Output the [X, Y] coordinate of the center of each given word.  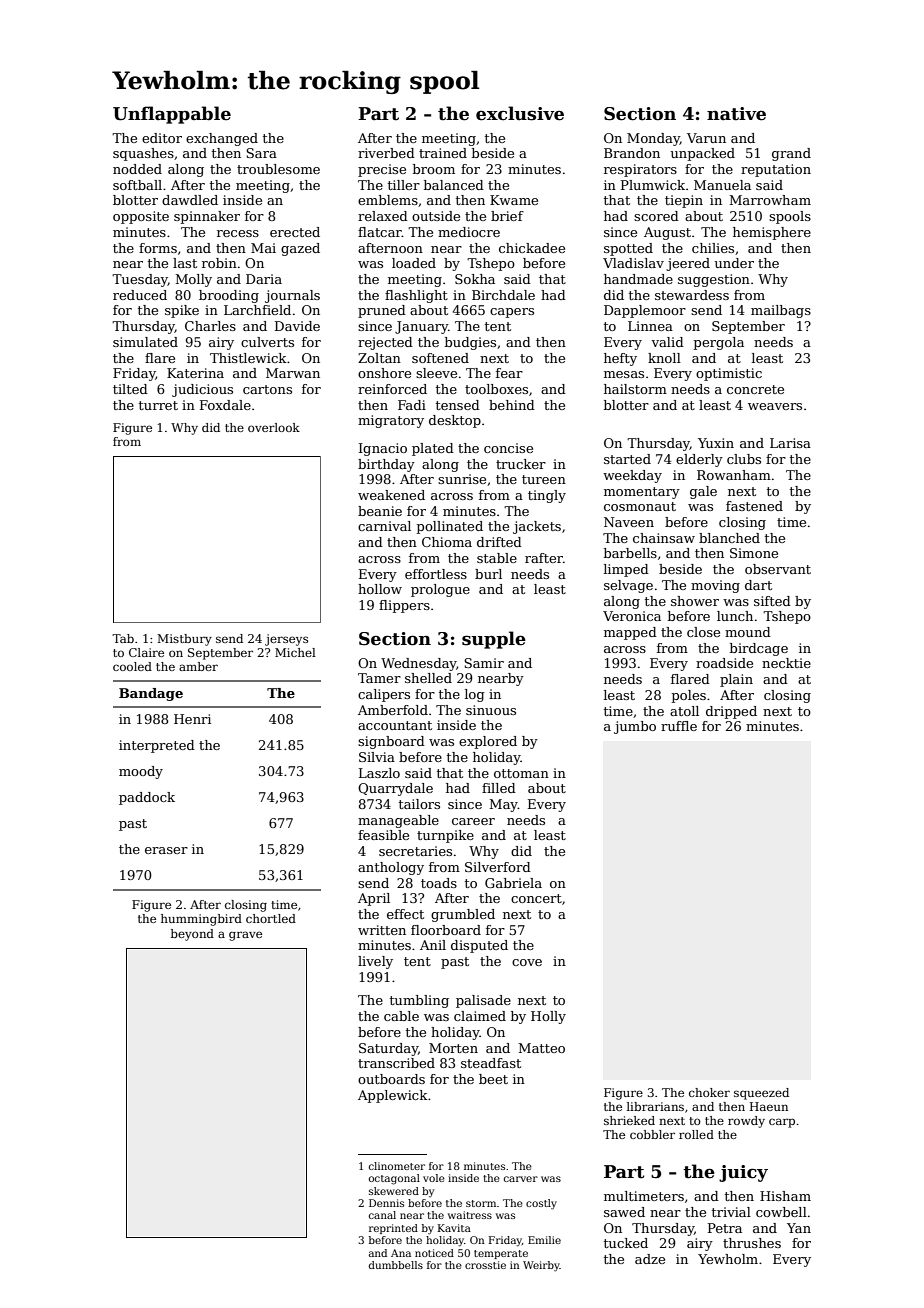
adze [650, 1259]
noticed [434, 1253]
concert [536, 898]
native [736, 114]
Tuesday [140, 280]
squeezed [761, 1094]
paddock [147, 798]
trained [443, 153]
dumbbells [396, 1265]
